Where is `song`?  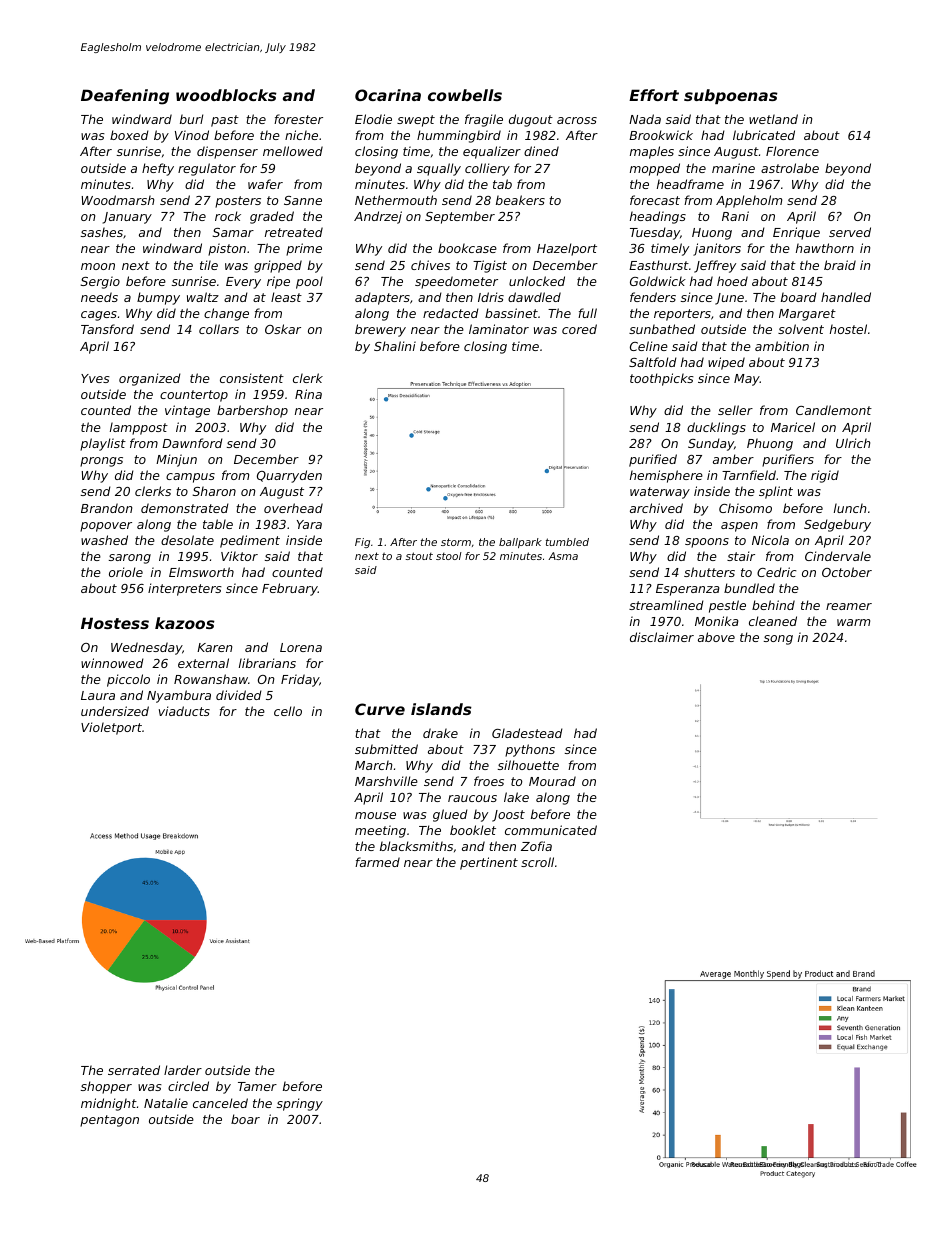 song is located at coordinates (778, 640).
